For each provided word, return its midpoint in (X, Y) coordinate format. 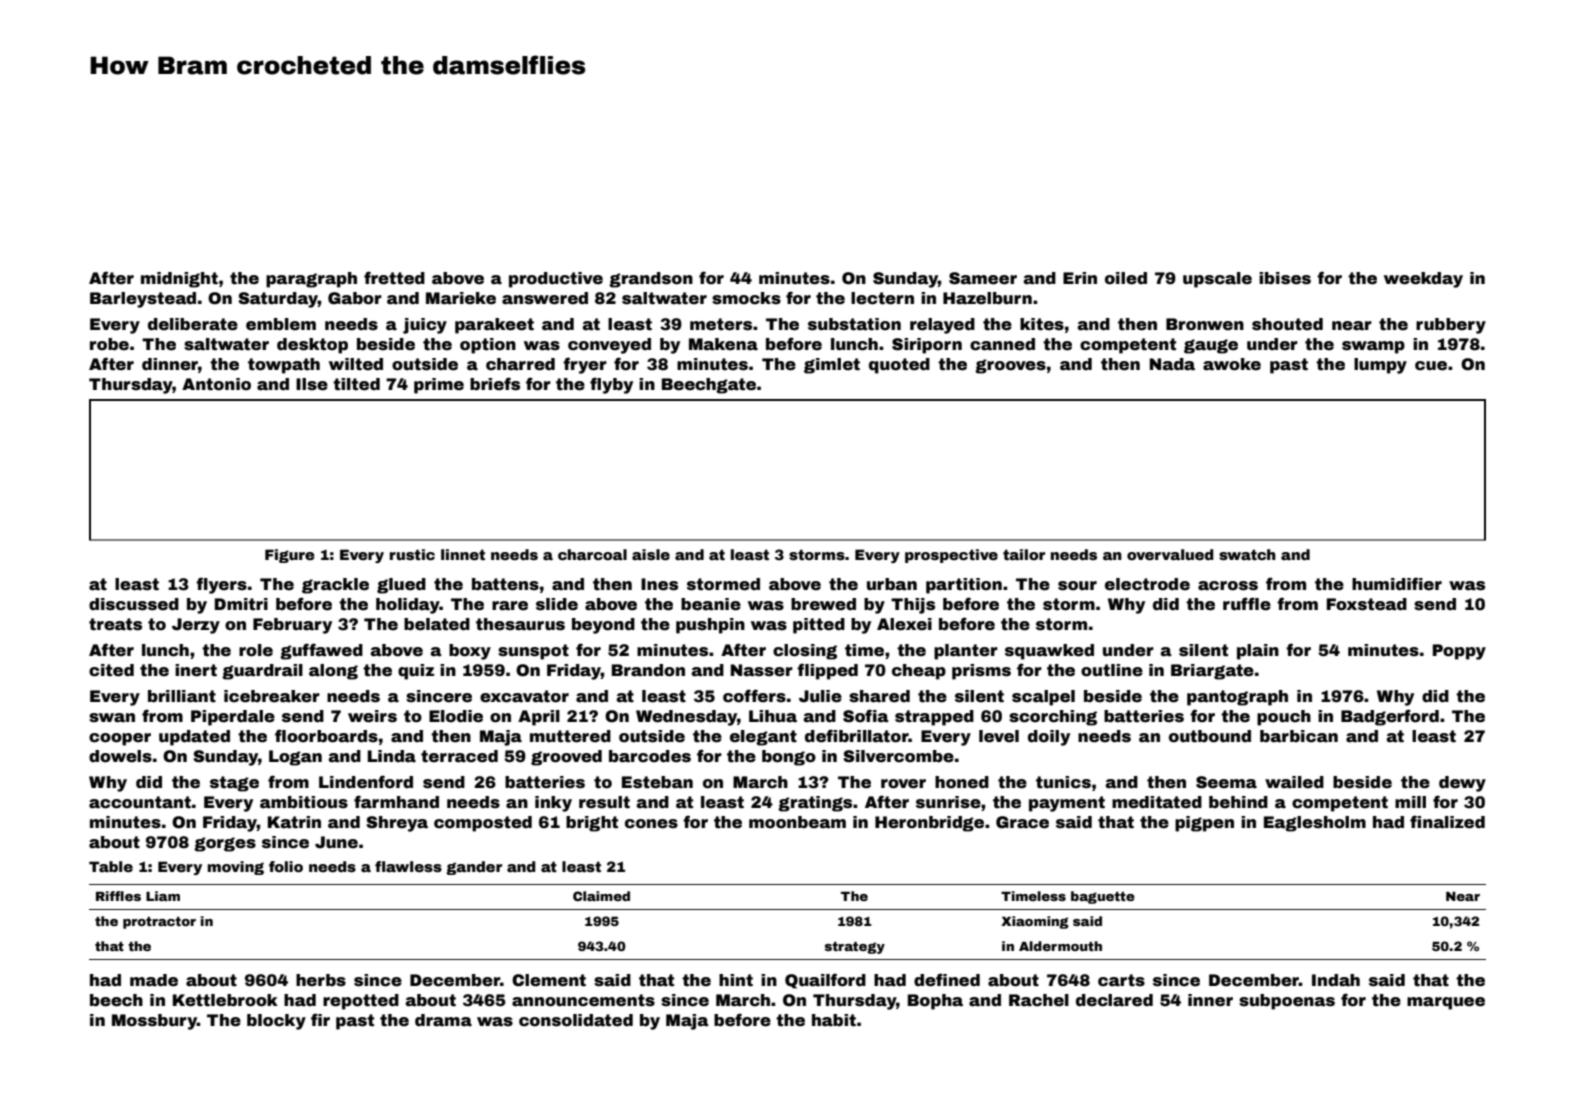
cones (651, 824)
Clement (549, 980)
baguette (1103, 897)
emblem (281, 324)
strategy (855, 948)
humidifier (1397, 584)
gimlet (832, 366)
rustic (412, 554)
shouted (1287, 324)
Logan (295, 758)
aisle (651, 554)
